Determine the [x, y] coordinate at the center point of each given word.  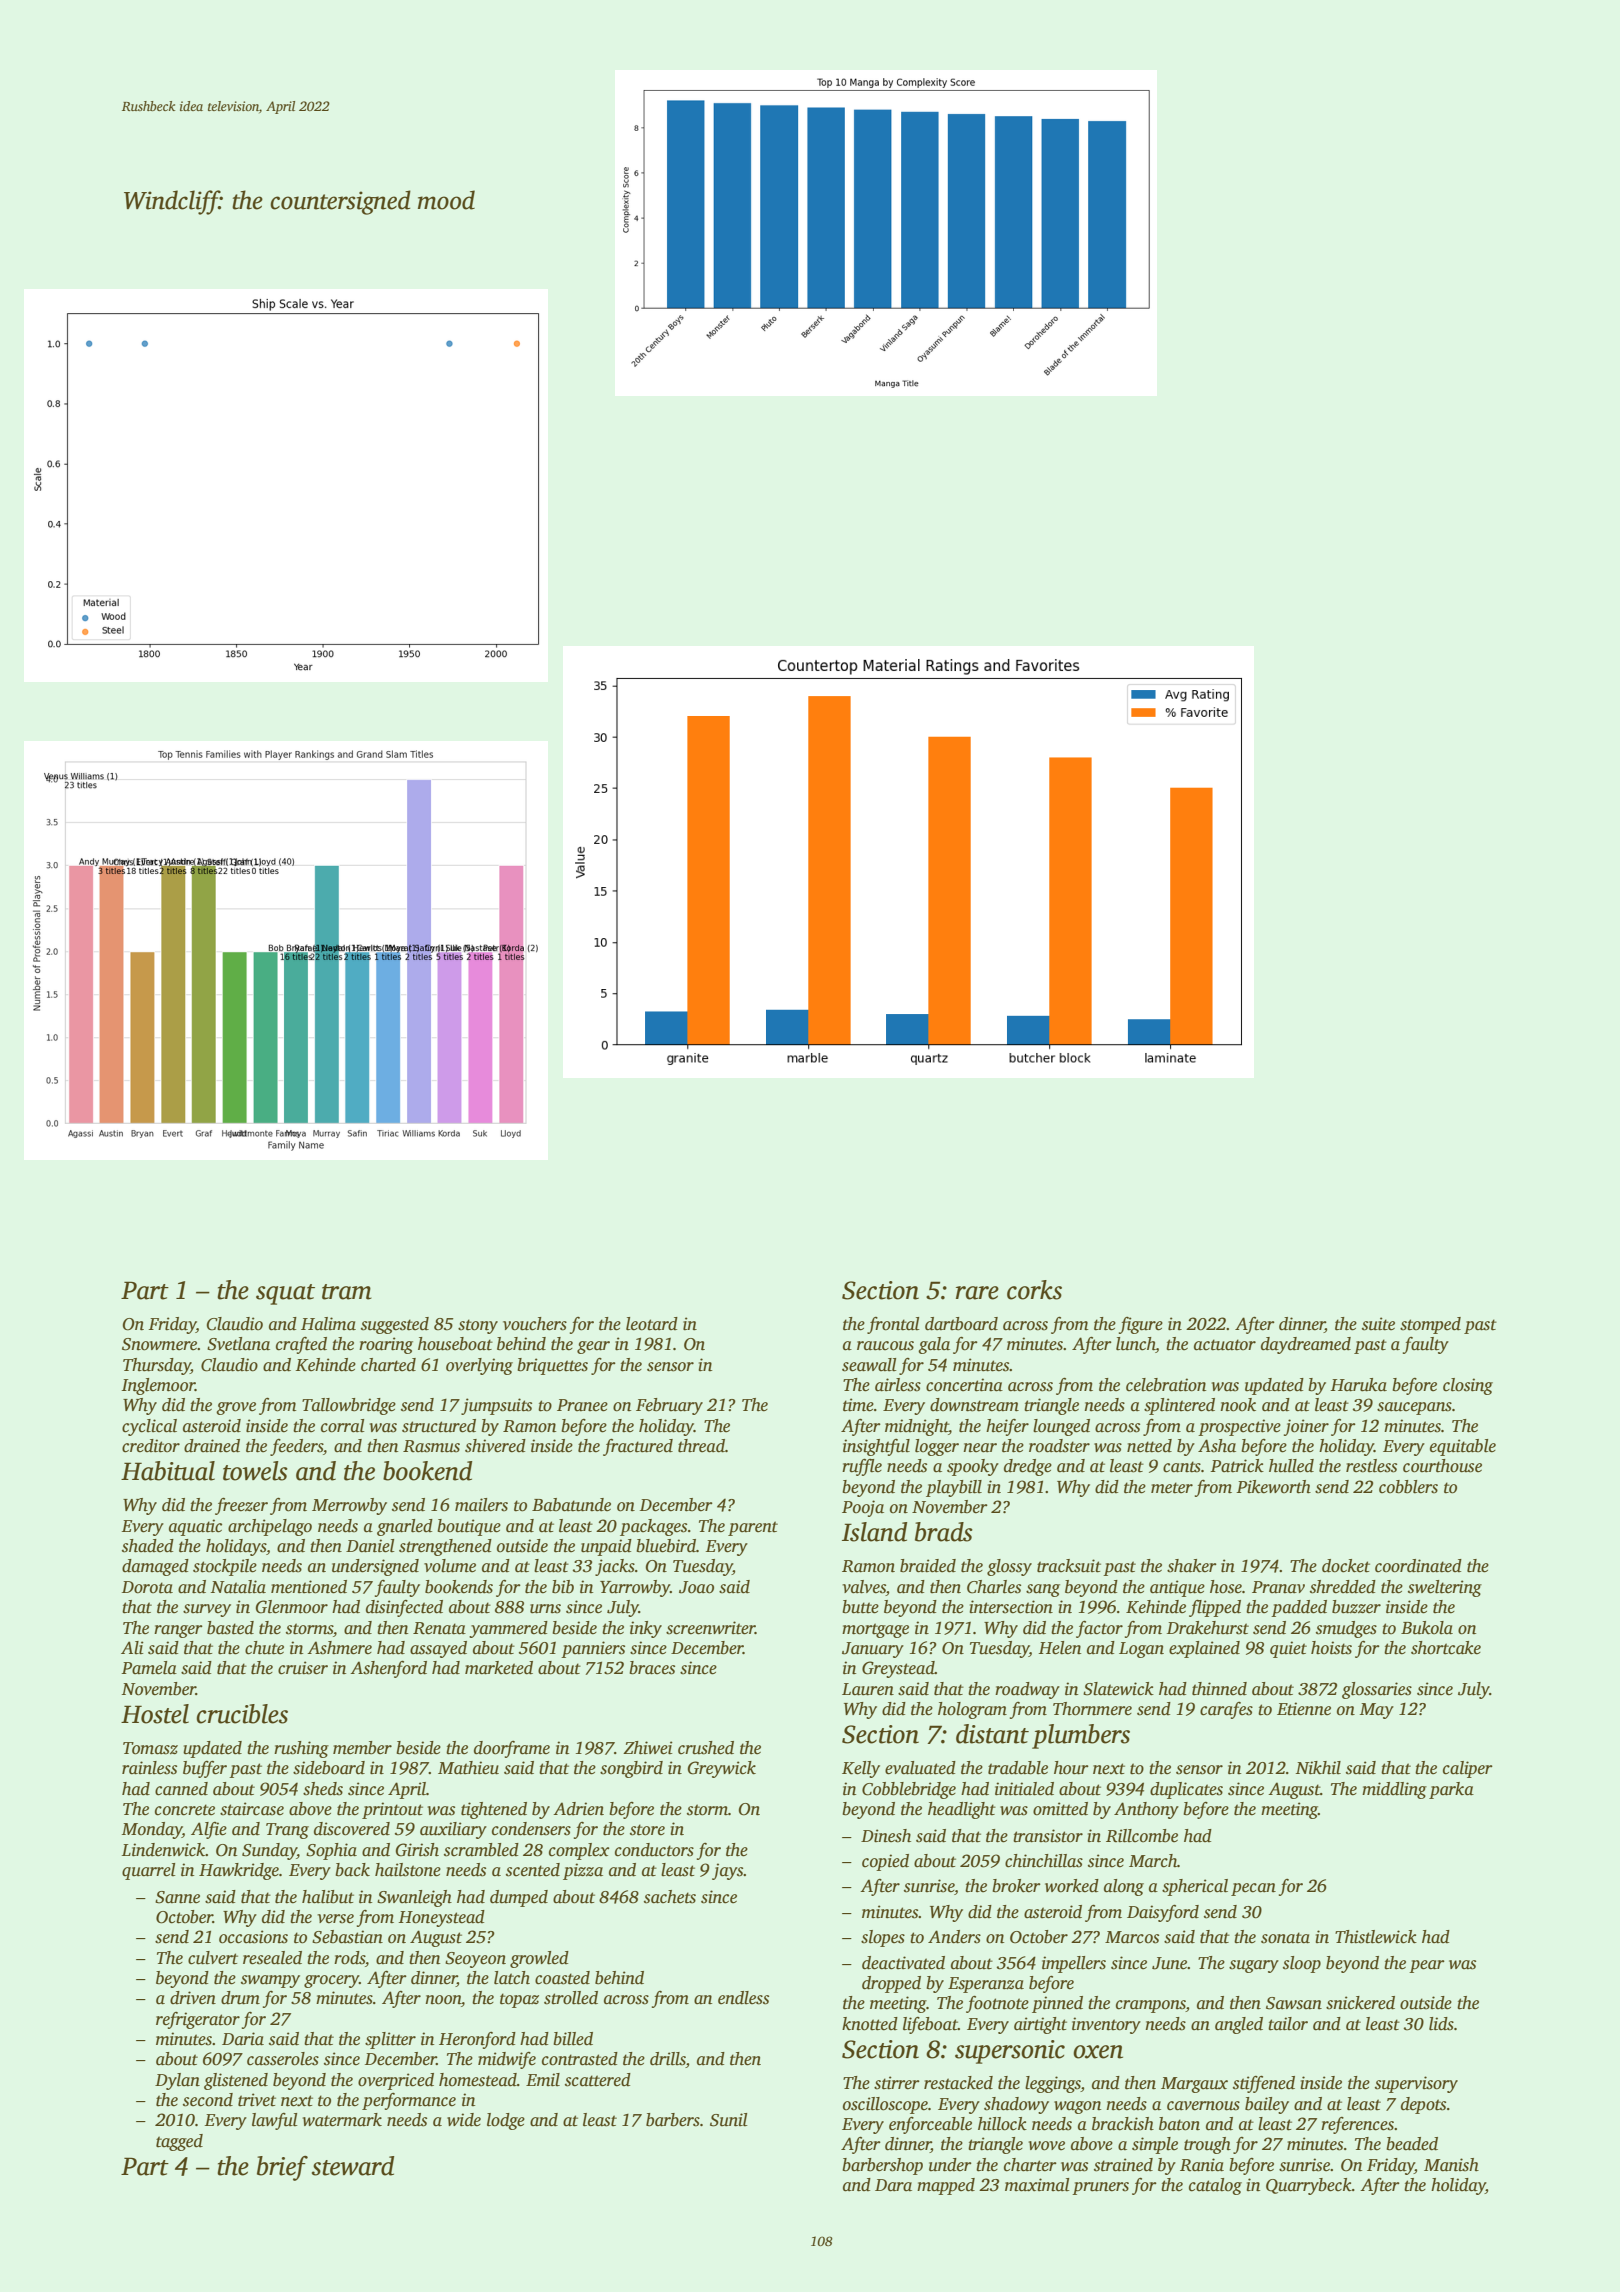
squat [285, 1294]
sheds [323, 1789]
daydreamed [1306, 1345]
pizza [583, 1871]
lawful [275, 2121]
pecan [1253, 1889]
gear [593, 1347]
